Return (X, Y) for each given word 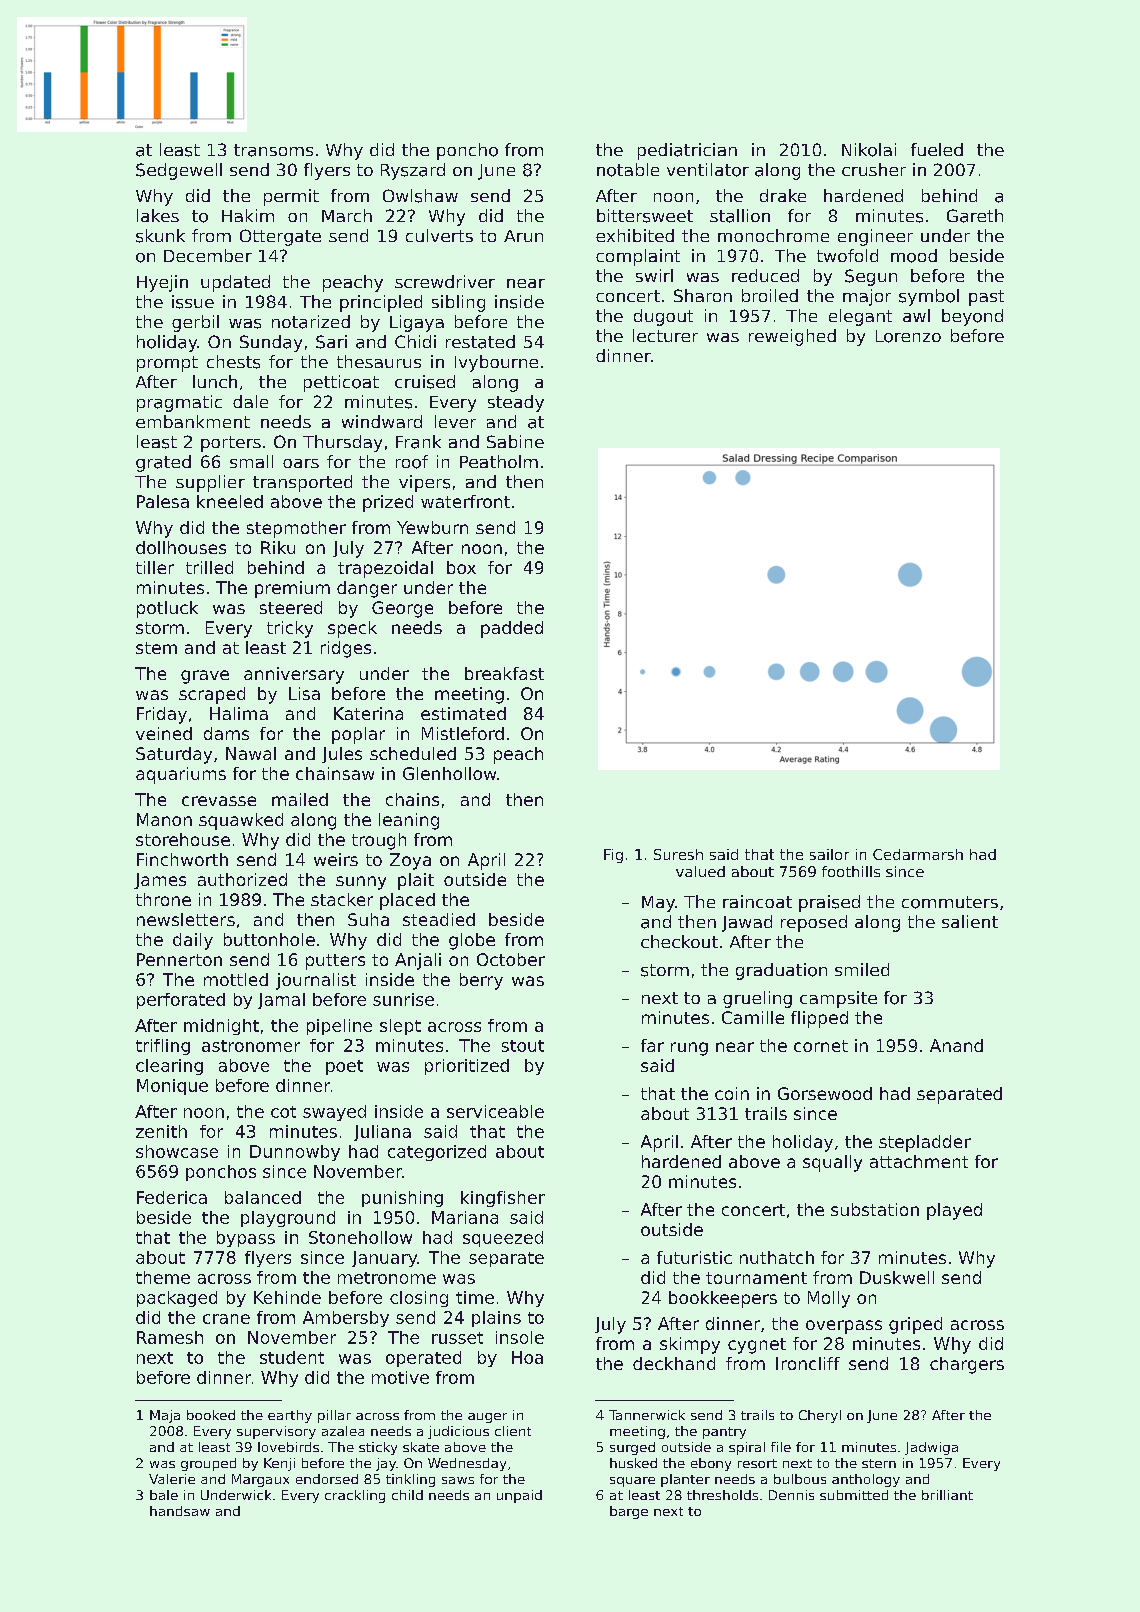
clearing (169, 1067)
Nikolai (869, 150)
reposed (814, 923)
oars (301, 463)
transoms (273, 150)
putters (335, 962)
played (954, 1211)
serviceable (495, 1111)
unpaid (519, 1496)
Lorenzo (908, 336)
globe (472, 941)
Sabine (515, 441)
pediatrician (687, 151)
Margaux (260, 1480)
